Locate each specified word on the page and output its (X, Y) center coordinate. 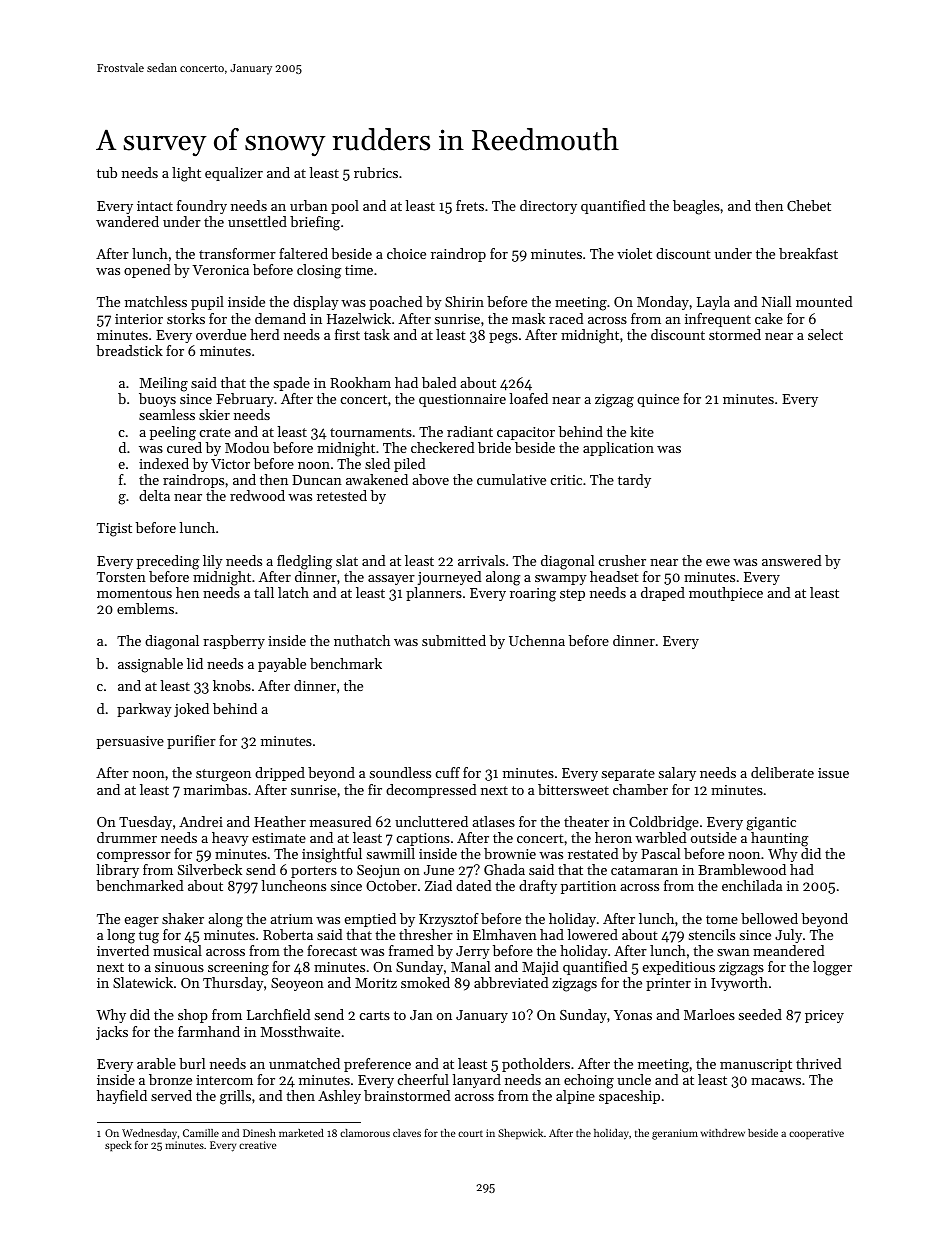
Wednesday (149, 1134)
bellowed (769, 918)
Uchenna (537, 640)
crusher (622, 560)
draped (663, 594)
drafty (538, 887)
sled (377, 463)
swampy (561, 580)
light (186, 174)
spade (292, 384)
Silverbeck (210, 869)
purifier (191, 742)
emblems (145, 608)
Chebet (809, 205)
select (825, 334)
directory (548, 207)
